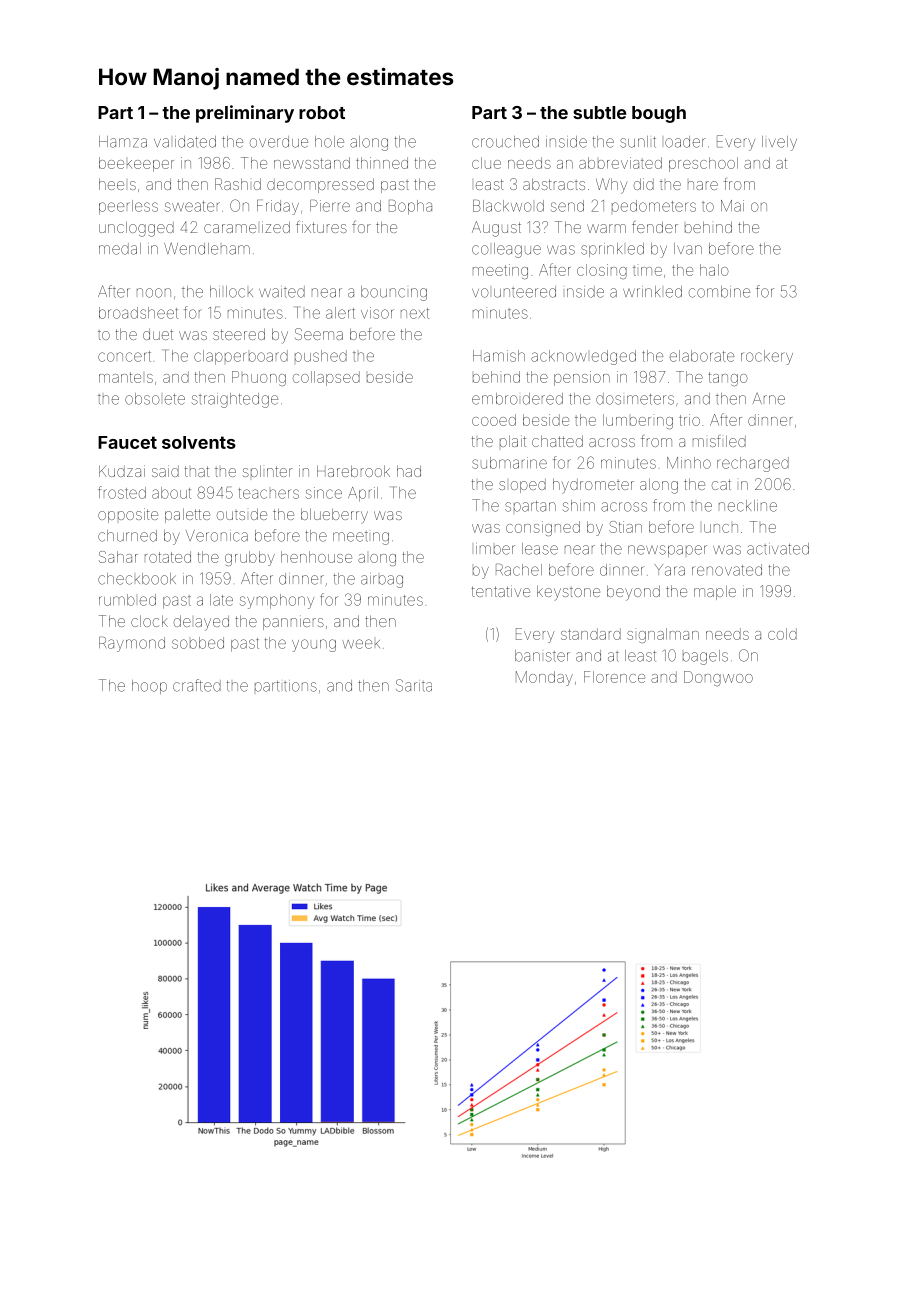  Describe the element at coordinates (659, 114) in the document. I see `bough` at that location.
